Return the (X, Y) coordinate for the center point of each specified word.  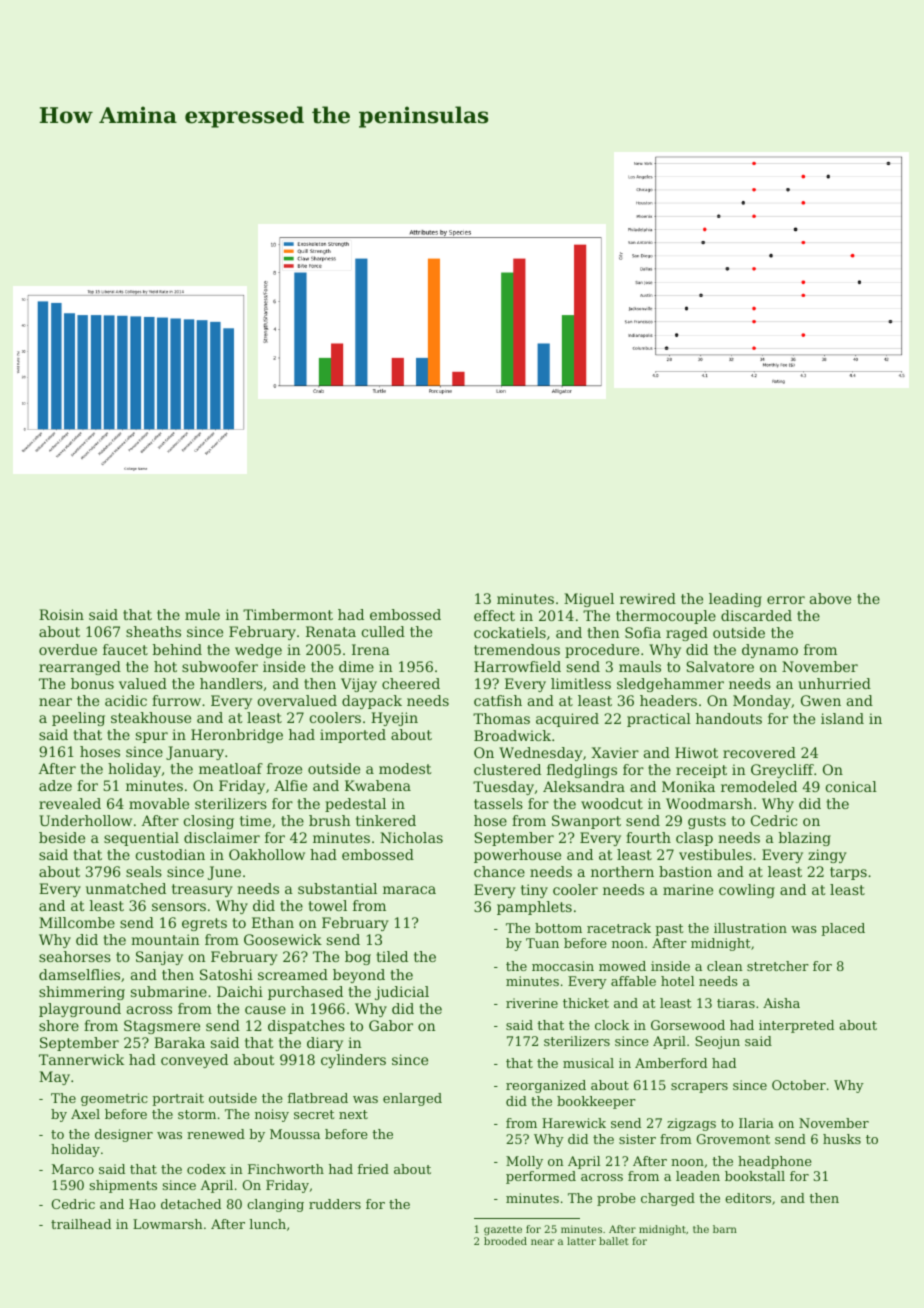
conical (851, 786)
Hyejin (394, 719)
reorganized (546, 1086)
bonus (92, 683)
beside (62, 837)
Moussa (295, 1134)
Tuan (542, 943)
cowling (747, 891)
